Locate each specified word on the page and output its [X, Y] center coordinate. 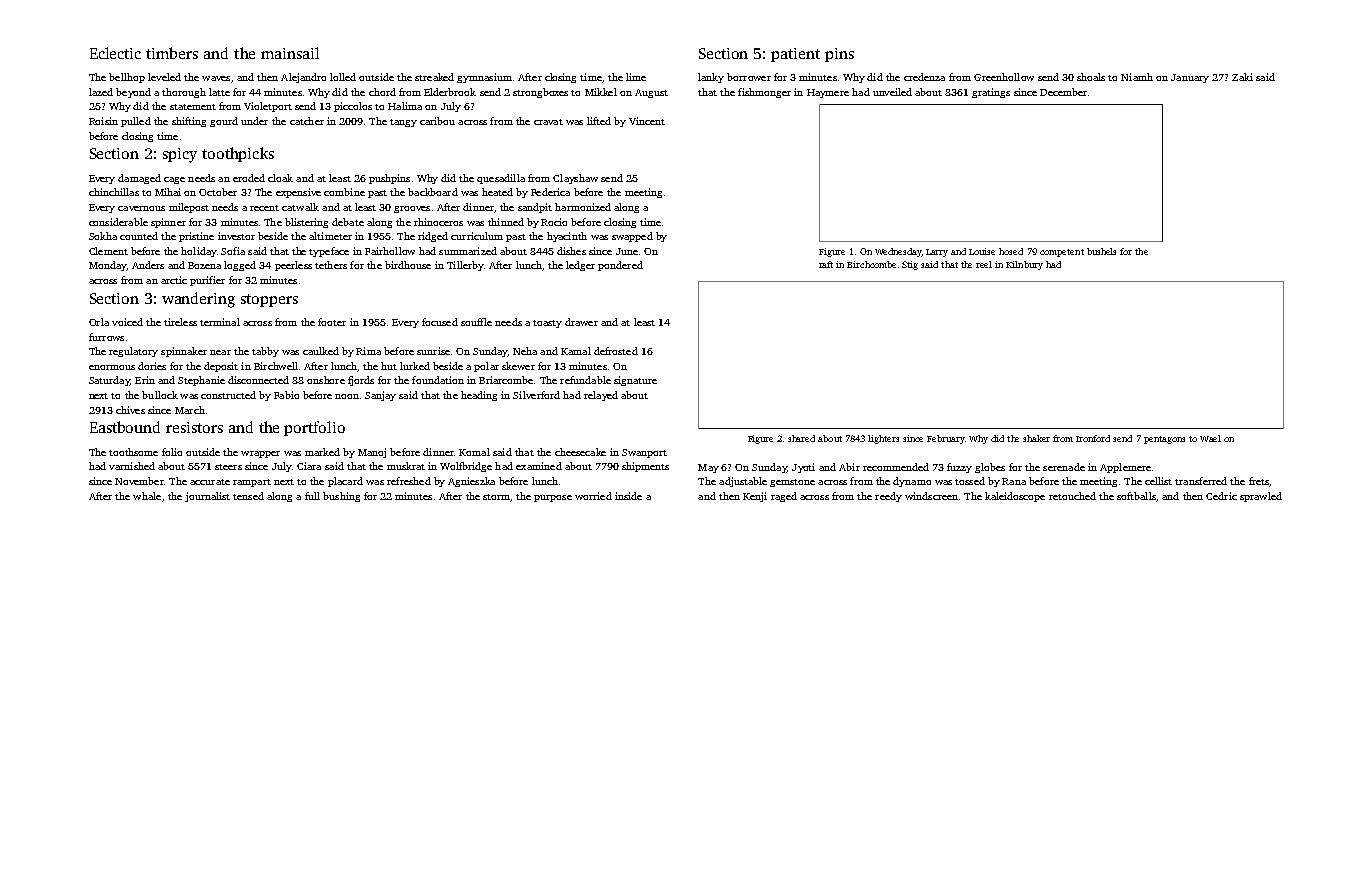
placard [345, 482]
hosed [1011, 251]
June [627, 251]
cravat [548, 122]
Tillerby [465, 266]
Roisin [103, 121]
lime [636, 77]
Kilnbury [1024, 265]
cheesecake [580, 452]
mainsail [290, 53]
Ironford [1093, 438]
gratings [991, 93]
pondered [620, 266]
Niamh [1137, 77]
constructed [228, 395]
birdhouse [408, 265]
